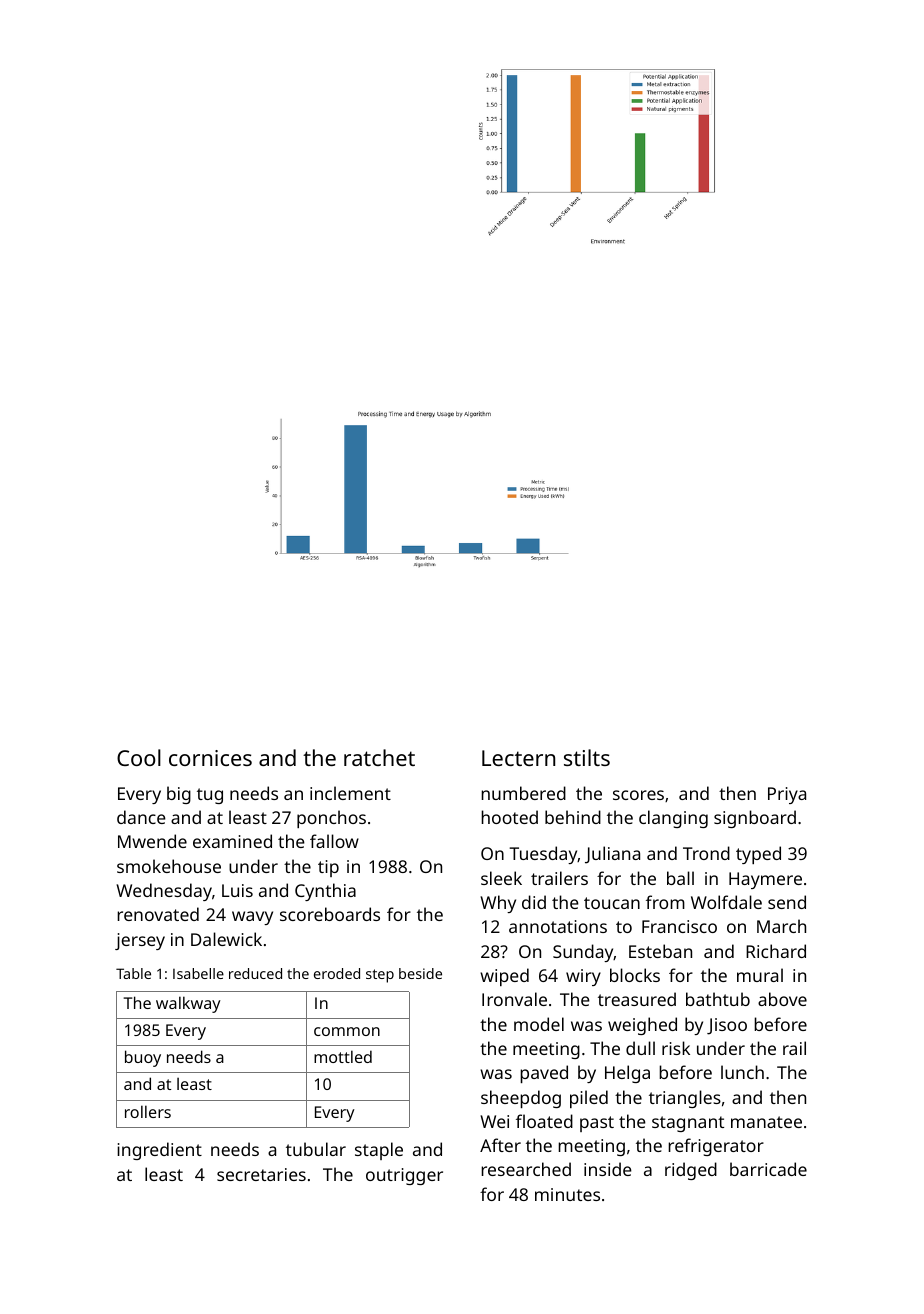 The width and height of the page is (924, 1314). Describe the element at coordinates (544, 1074) in the page. I see `paved` at that location.
